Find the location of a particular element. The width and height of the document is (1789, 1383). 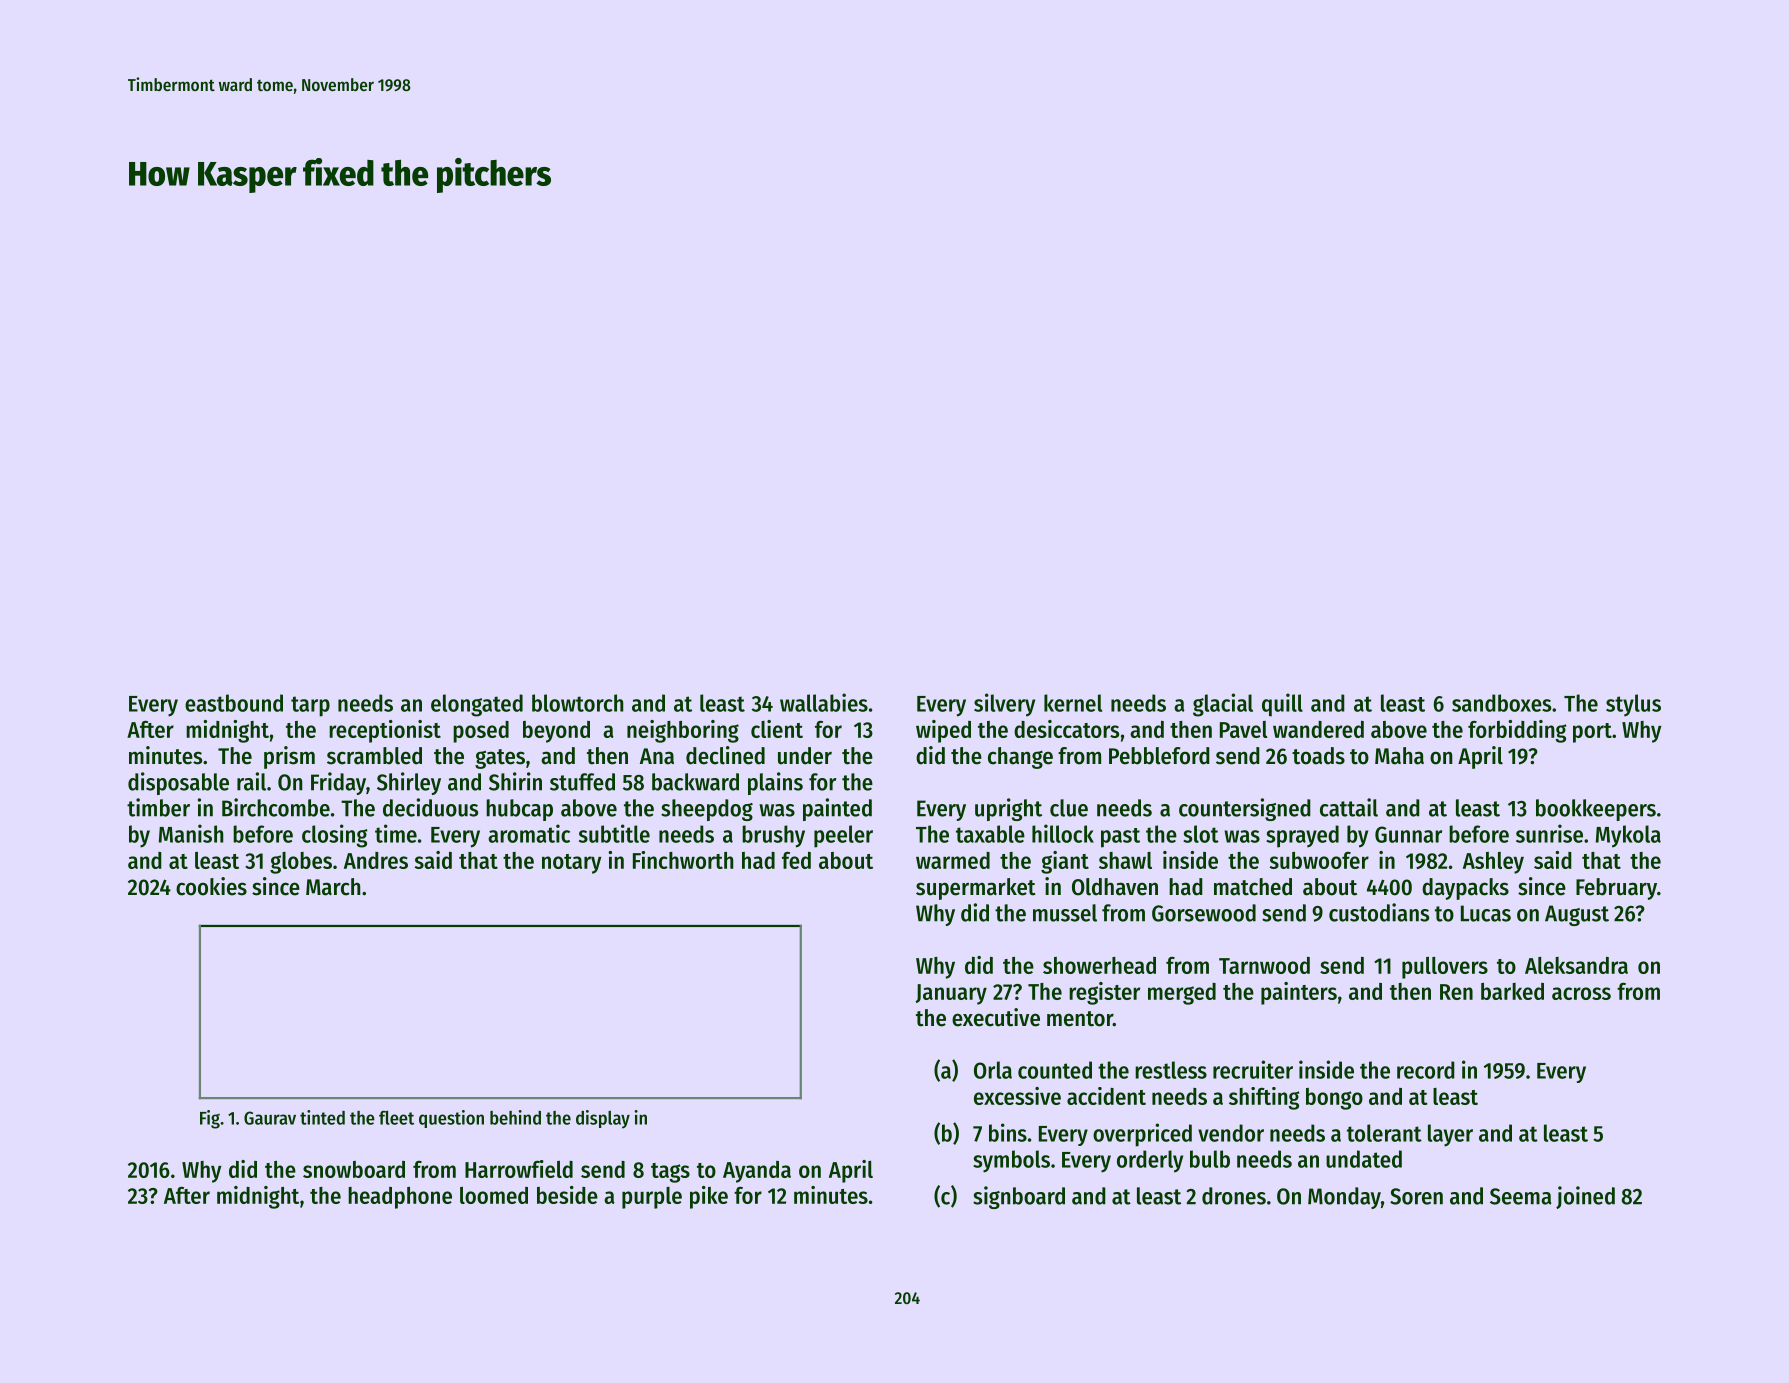

beside is located at coordinates (567, 1195).
